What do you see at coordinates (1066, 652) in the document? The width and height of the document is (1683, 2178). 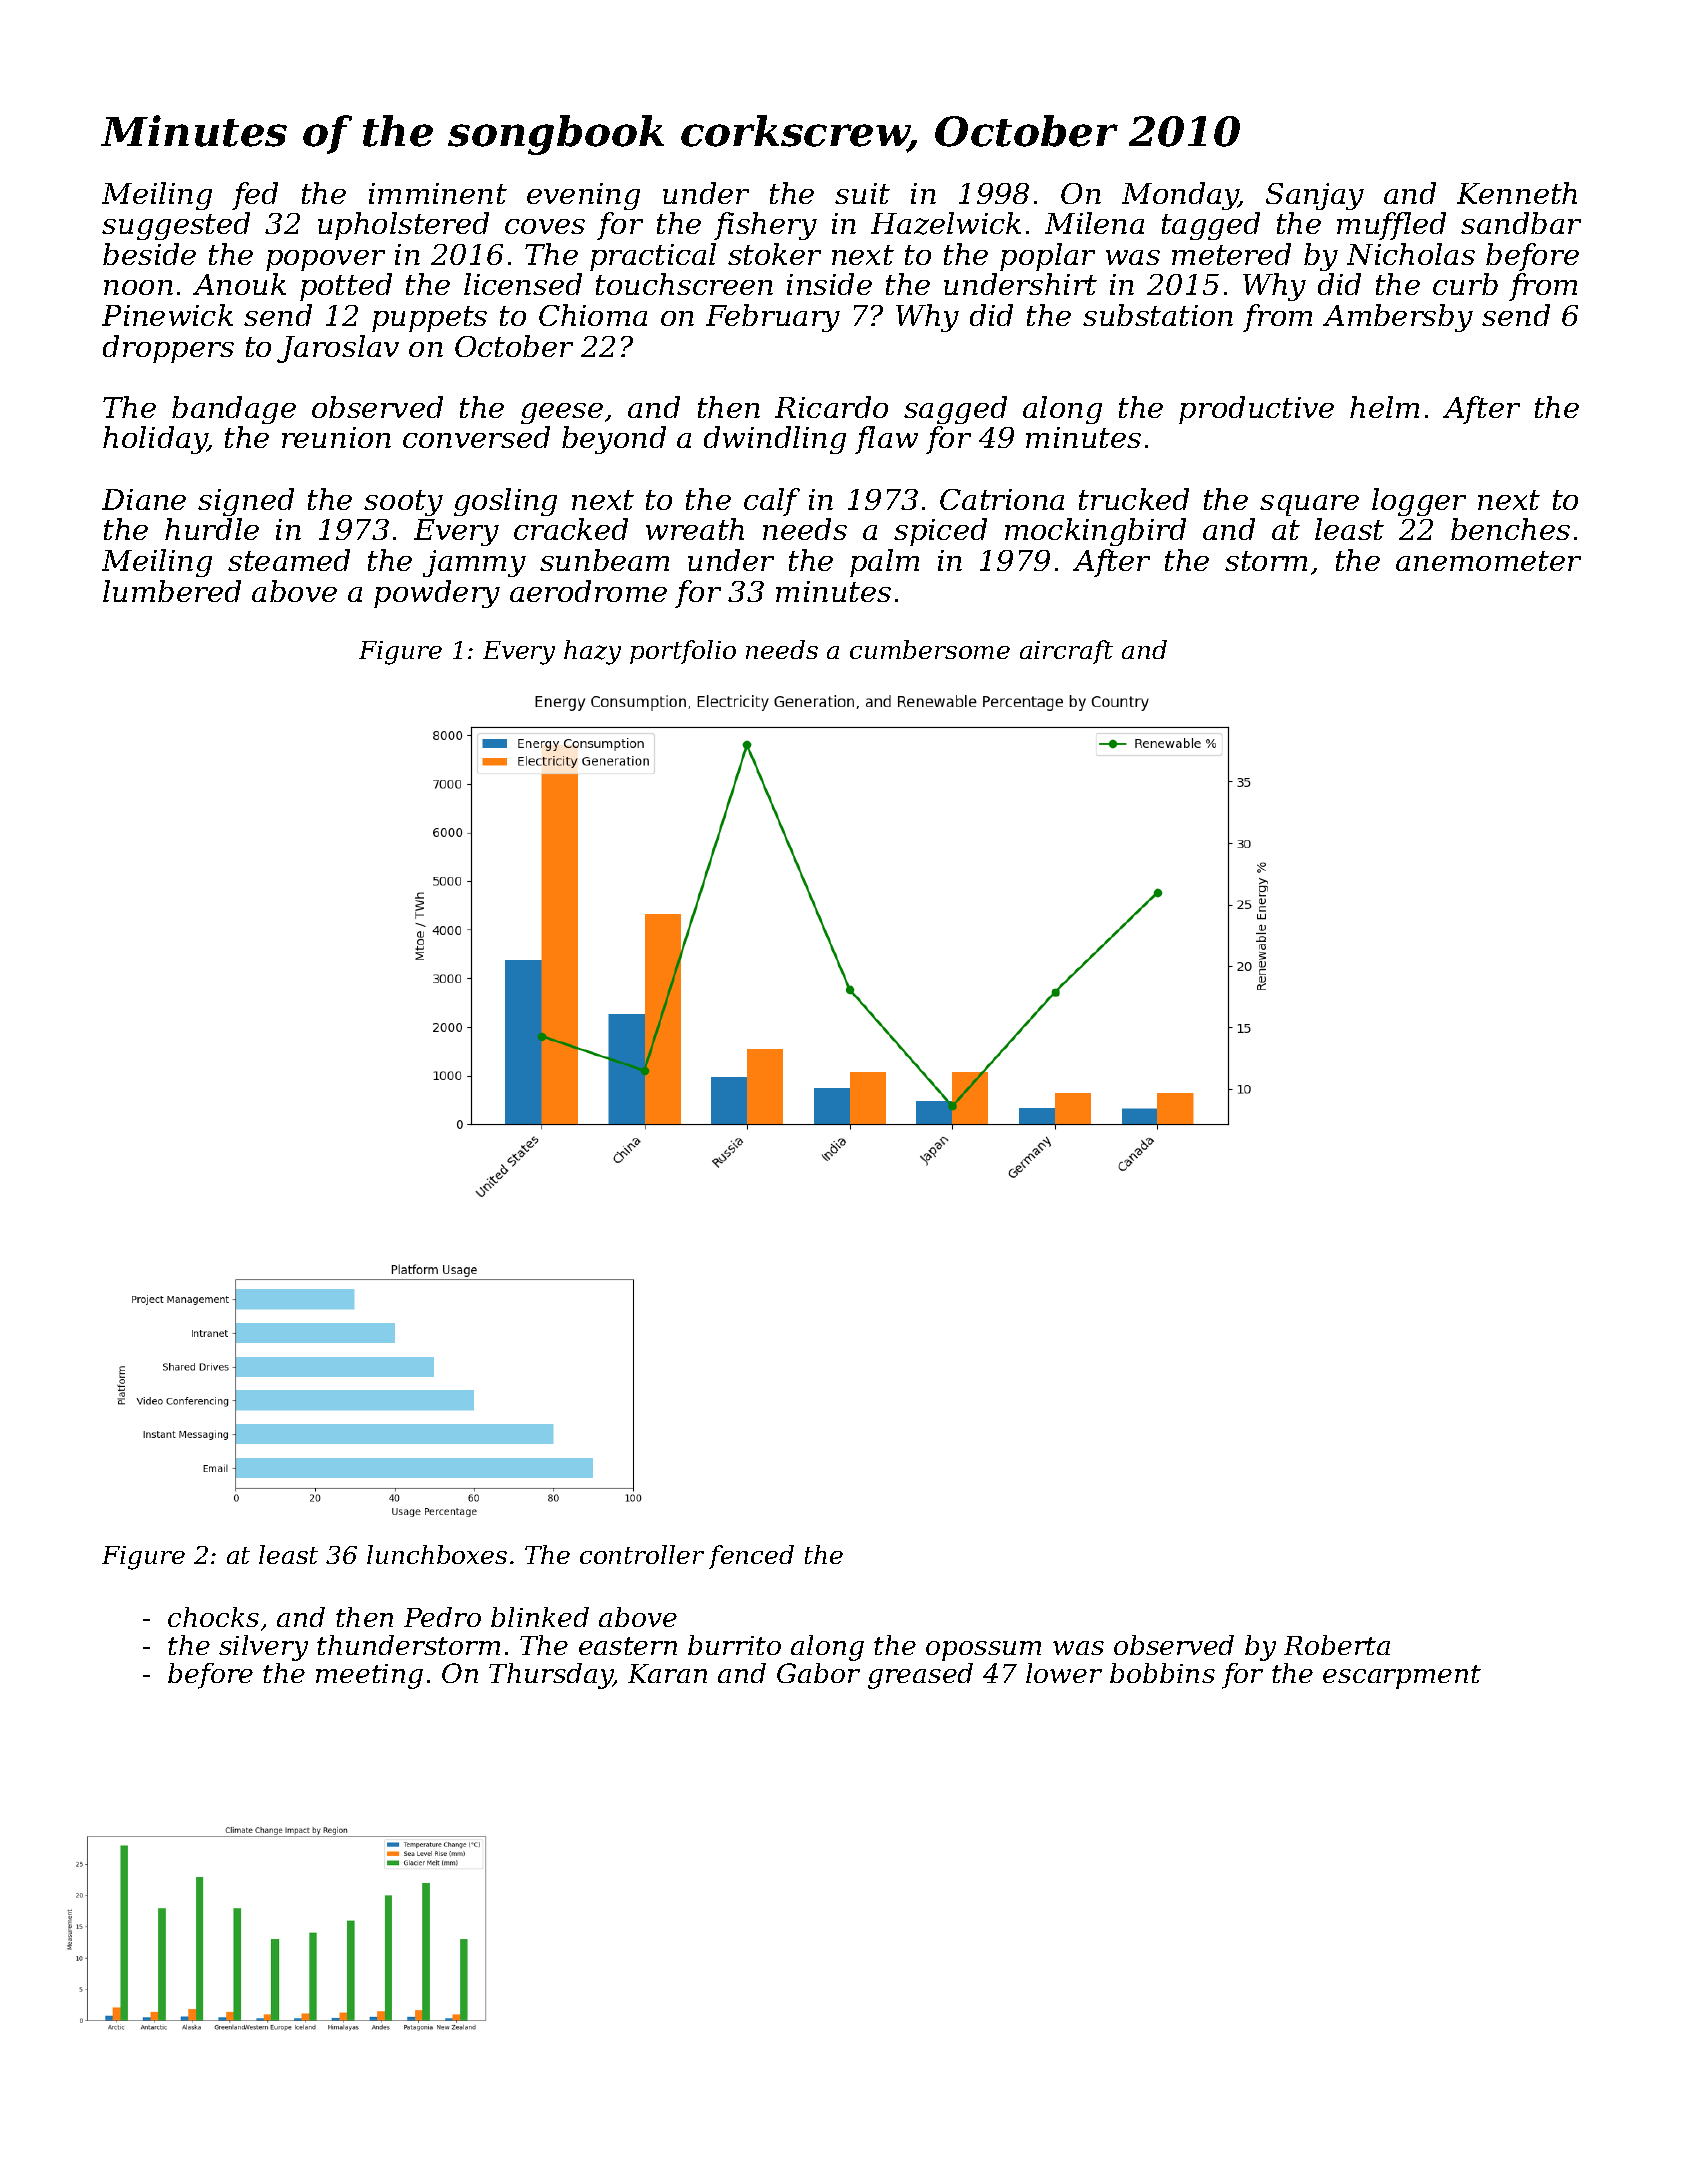 I see `aircraft` at bounding box center [1066, 652].
